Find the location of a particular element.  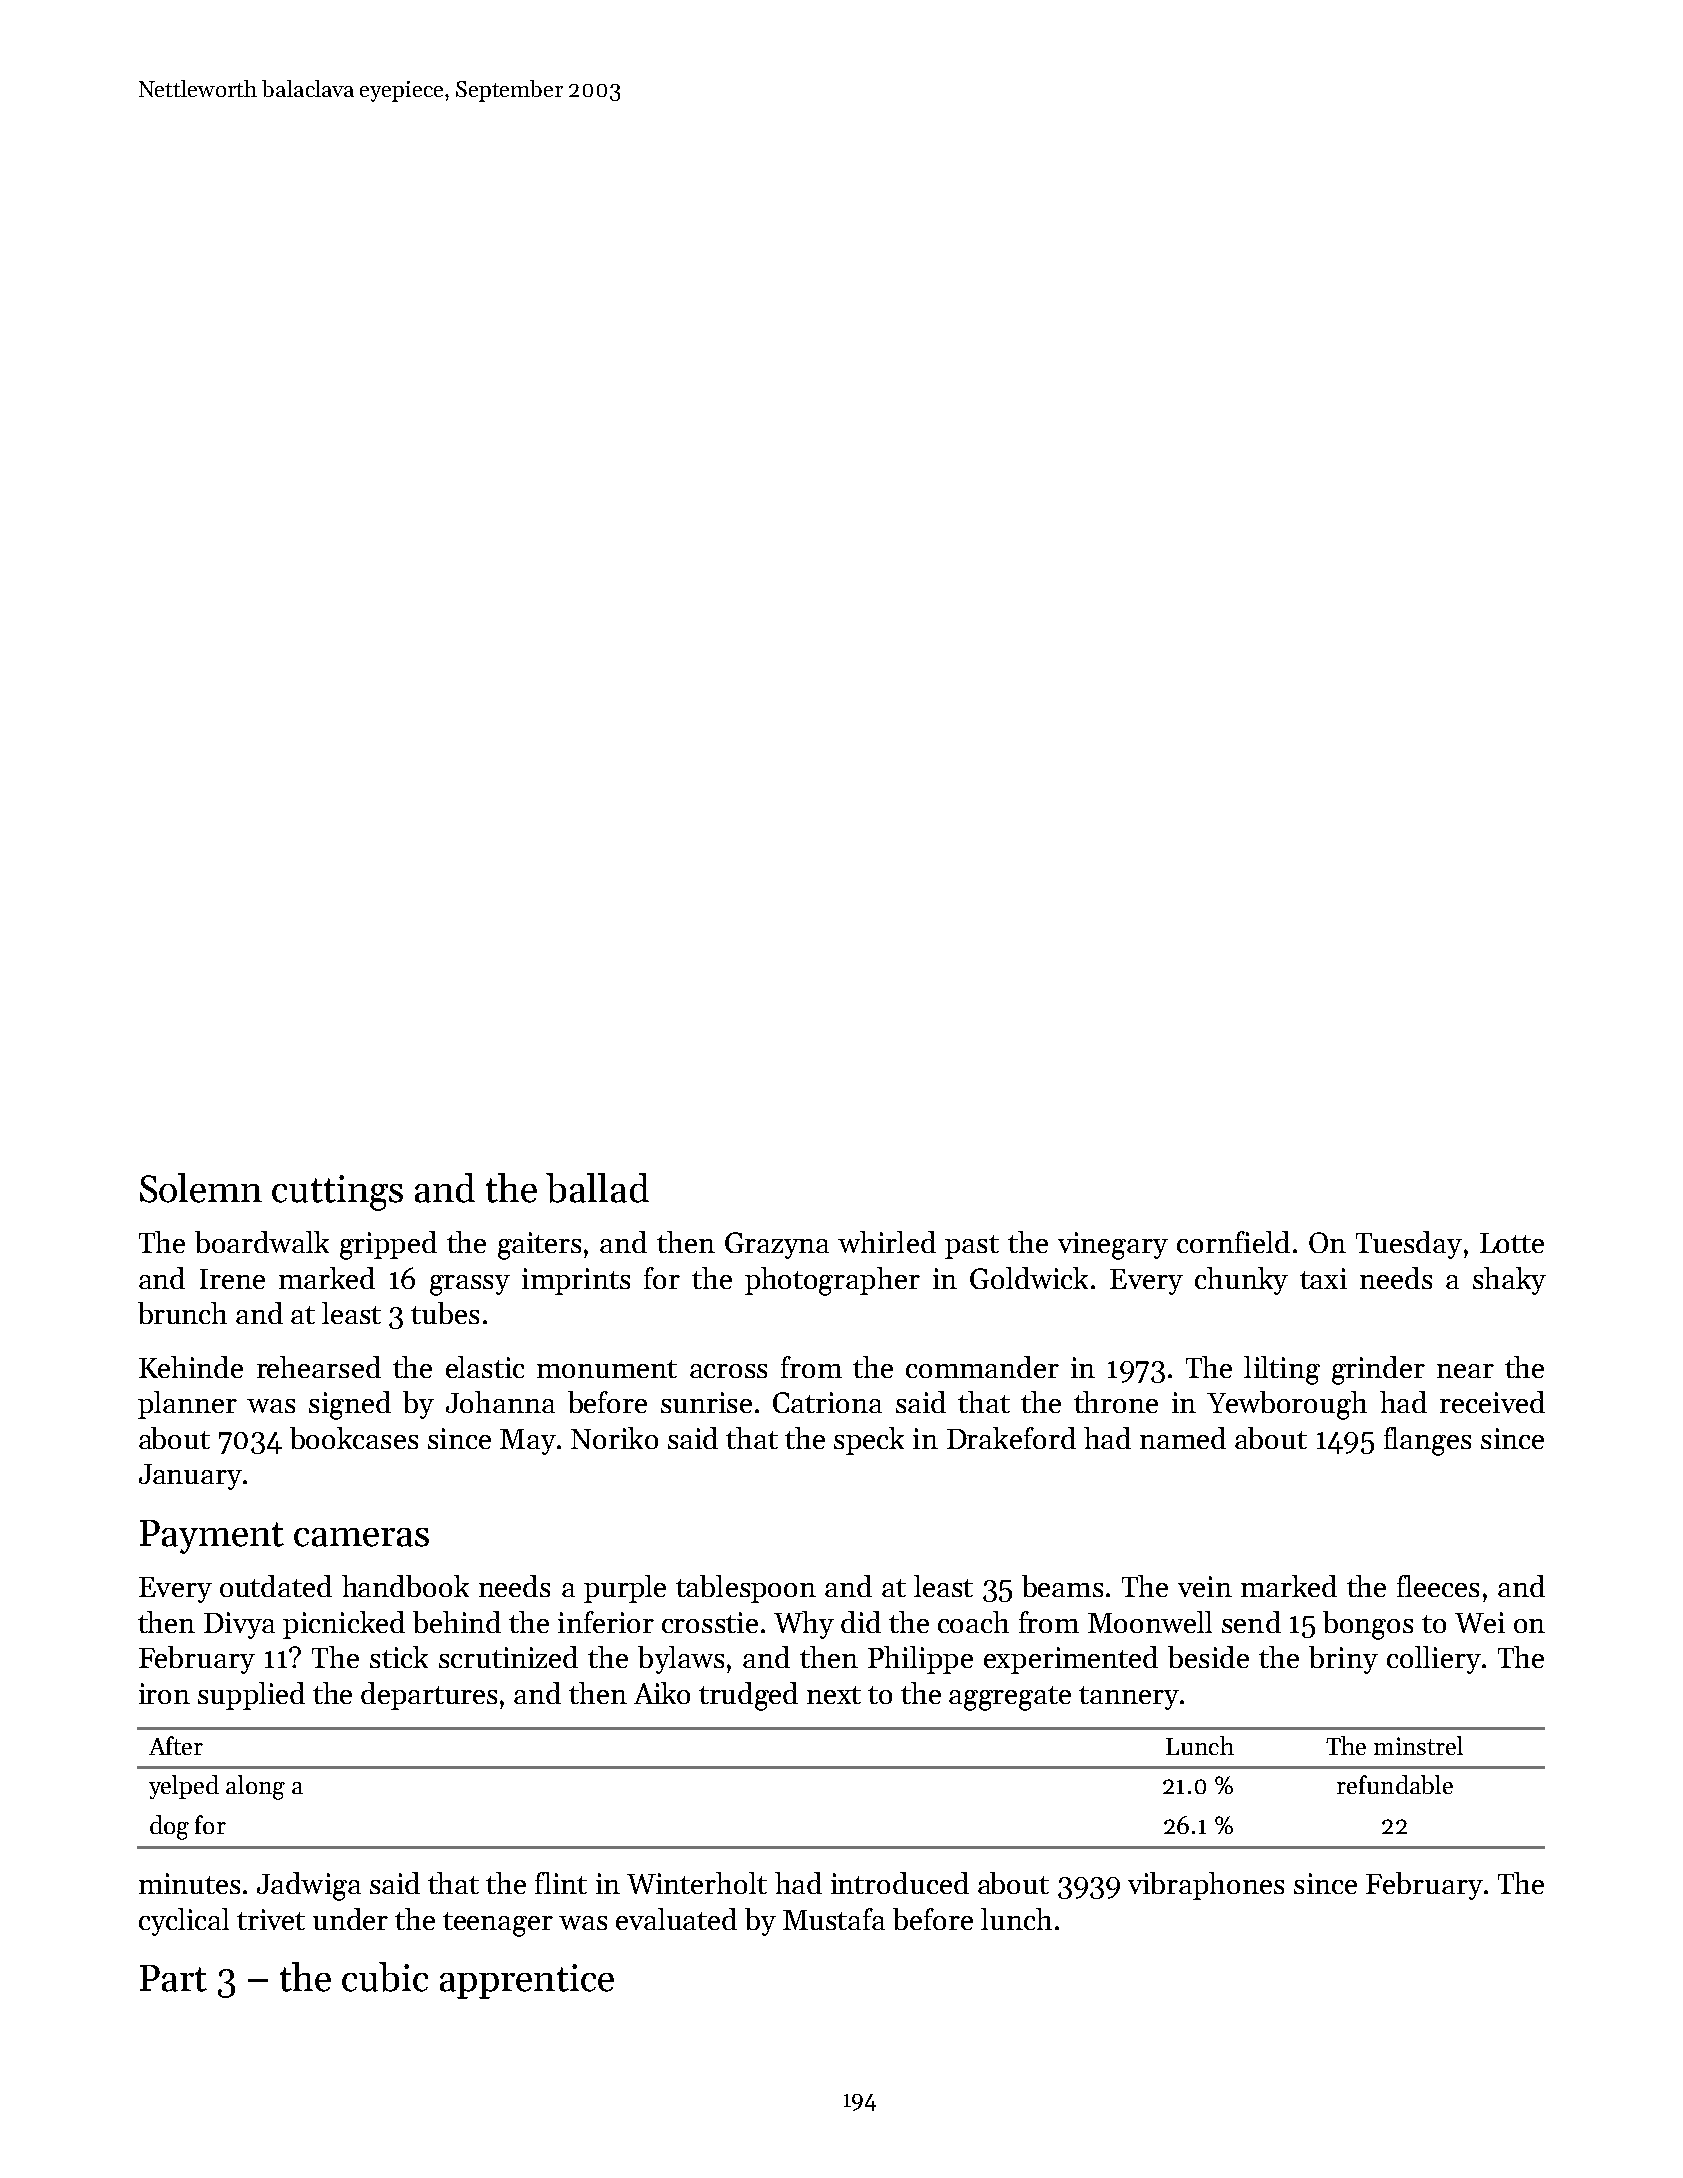

After is located at coordinates (176, 1745).
